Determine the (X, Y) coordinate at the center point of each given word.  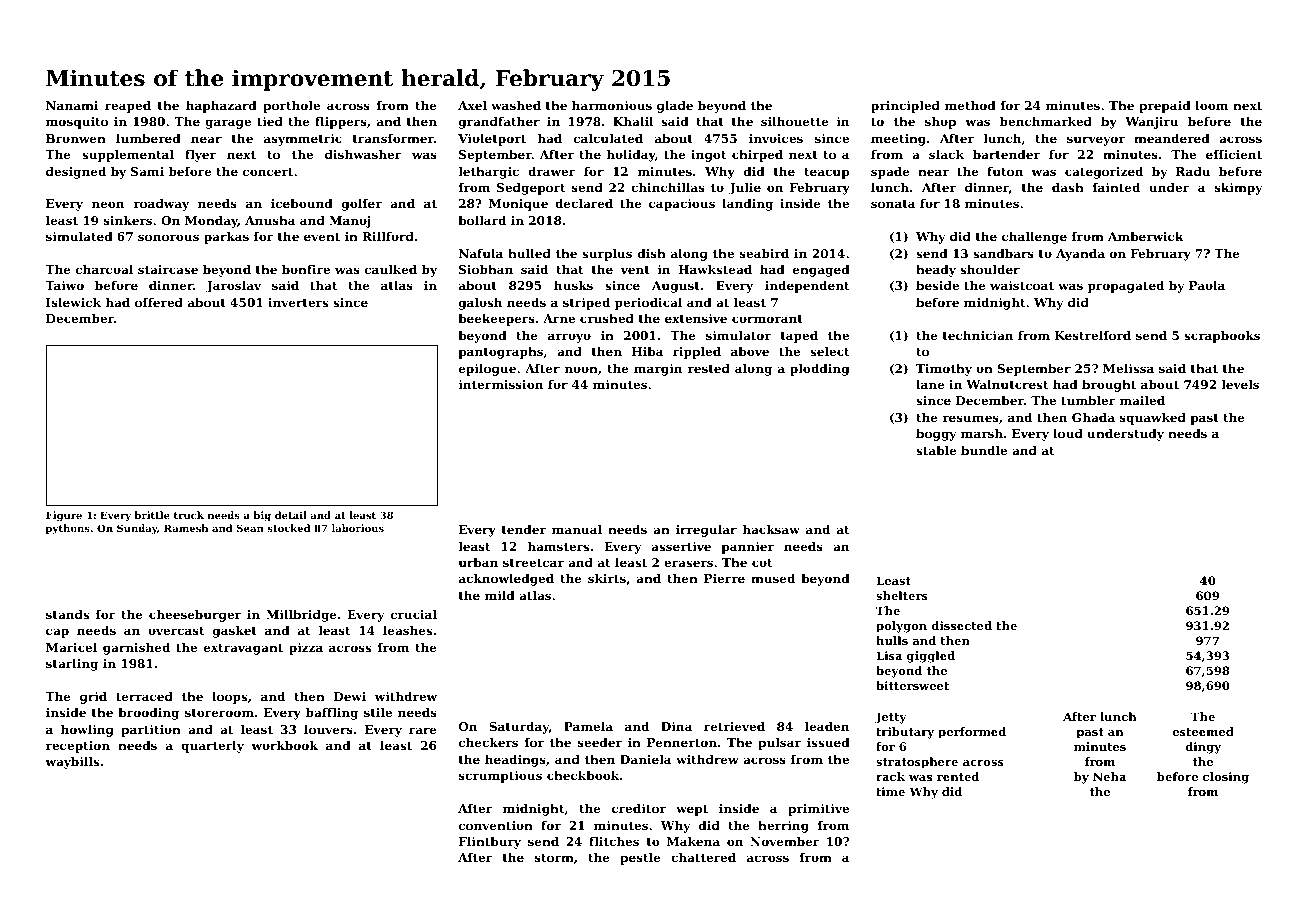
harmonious (612, 105)
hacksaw (771, 529)
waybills (72, 763)
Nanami (72, 105)
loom (1211, 105)
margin (658, 370)
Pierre (724, 578)
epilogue (487, 370)
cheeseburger (195, 616)
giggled (931, 657)
